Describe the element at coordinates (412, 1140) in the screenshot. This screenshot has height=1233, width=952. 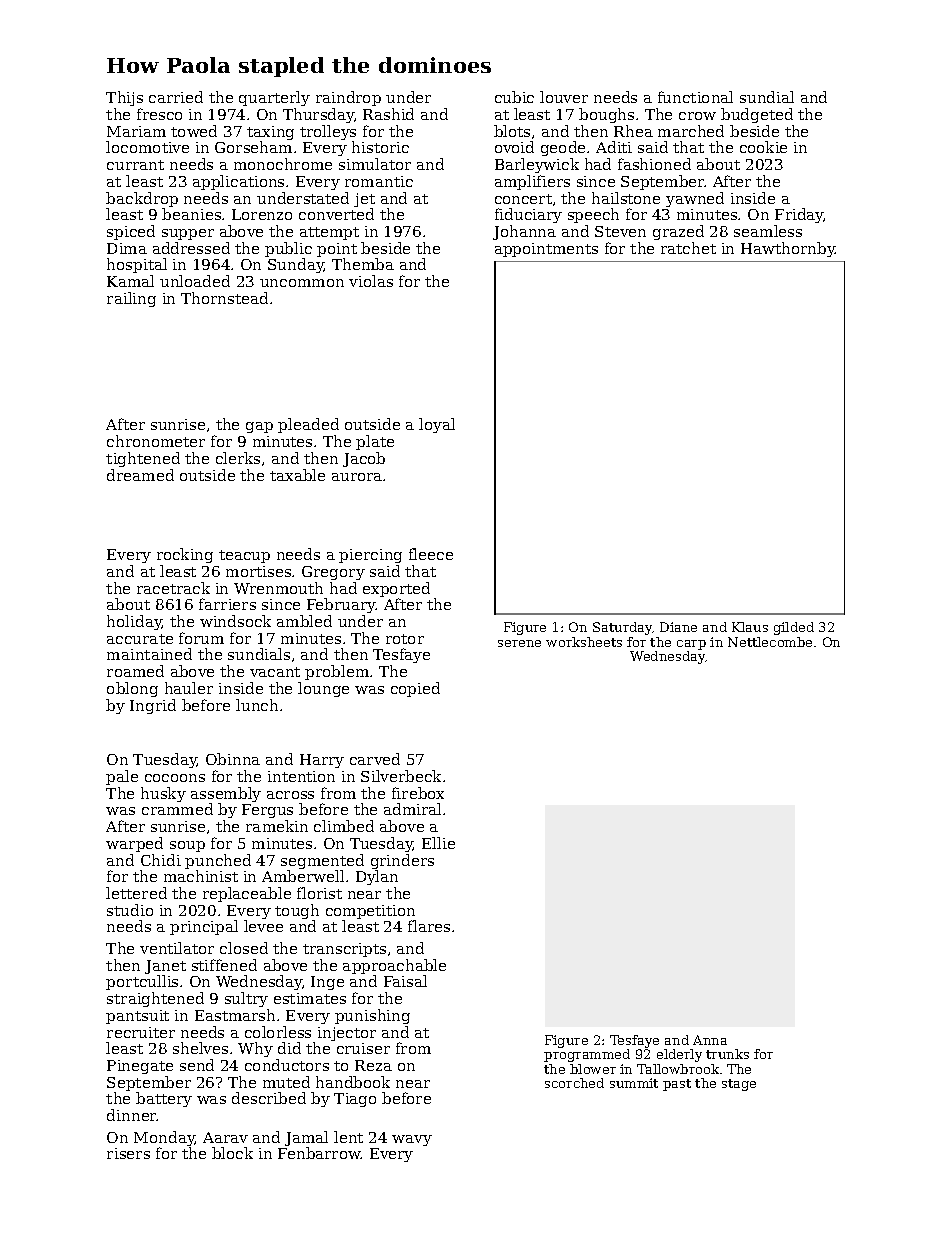
I see `wavy` at that location.
